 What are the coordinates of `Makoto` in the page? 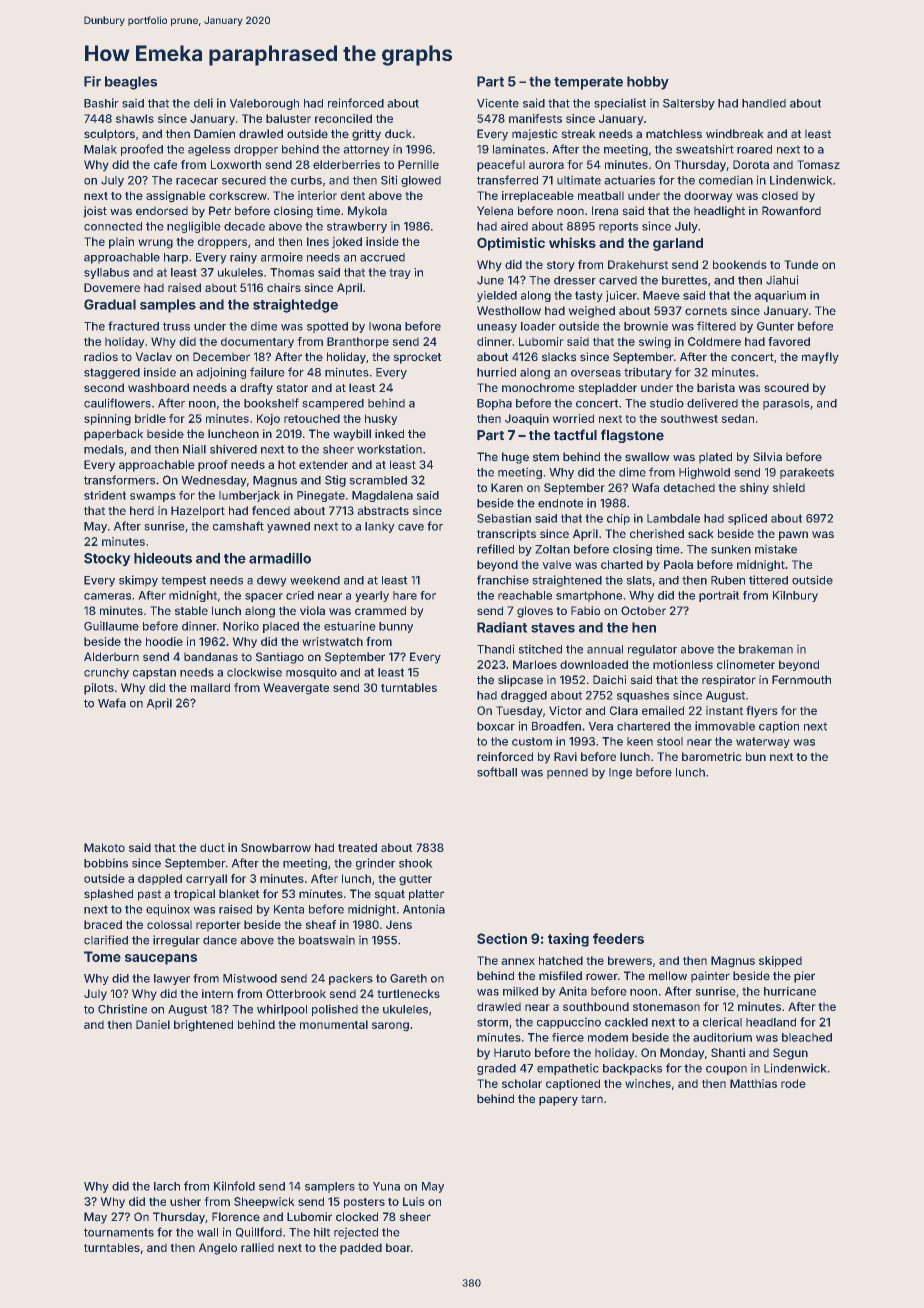 It's located at (104, 847).
